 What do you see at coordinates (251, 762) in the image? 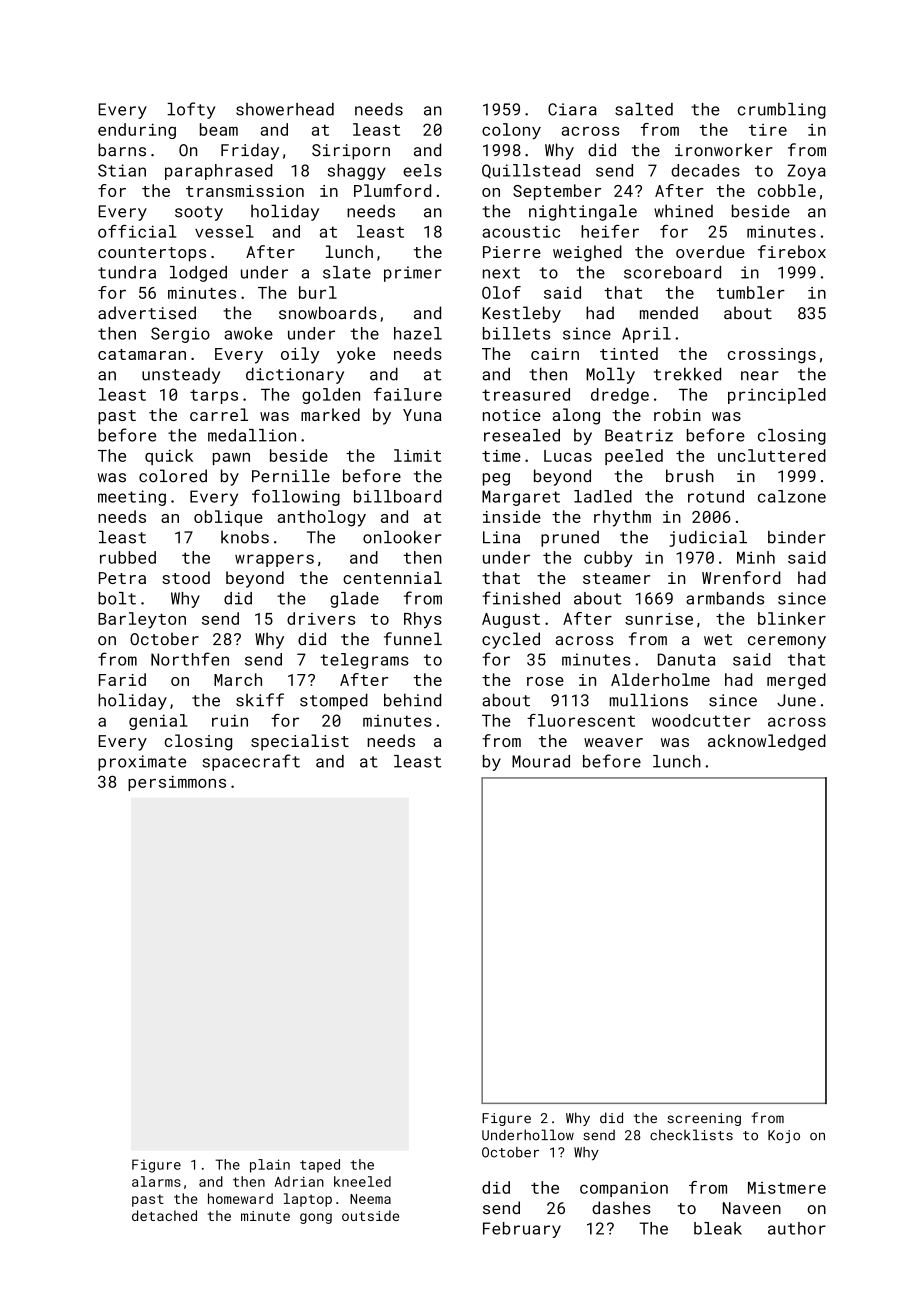
I see `spacecraft` at bounding box center [251, 762].
